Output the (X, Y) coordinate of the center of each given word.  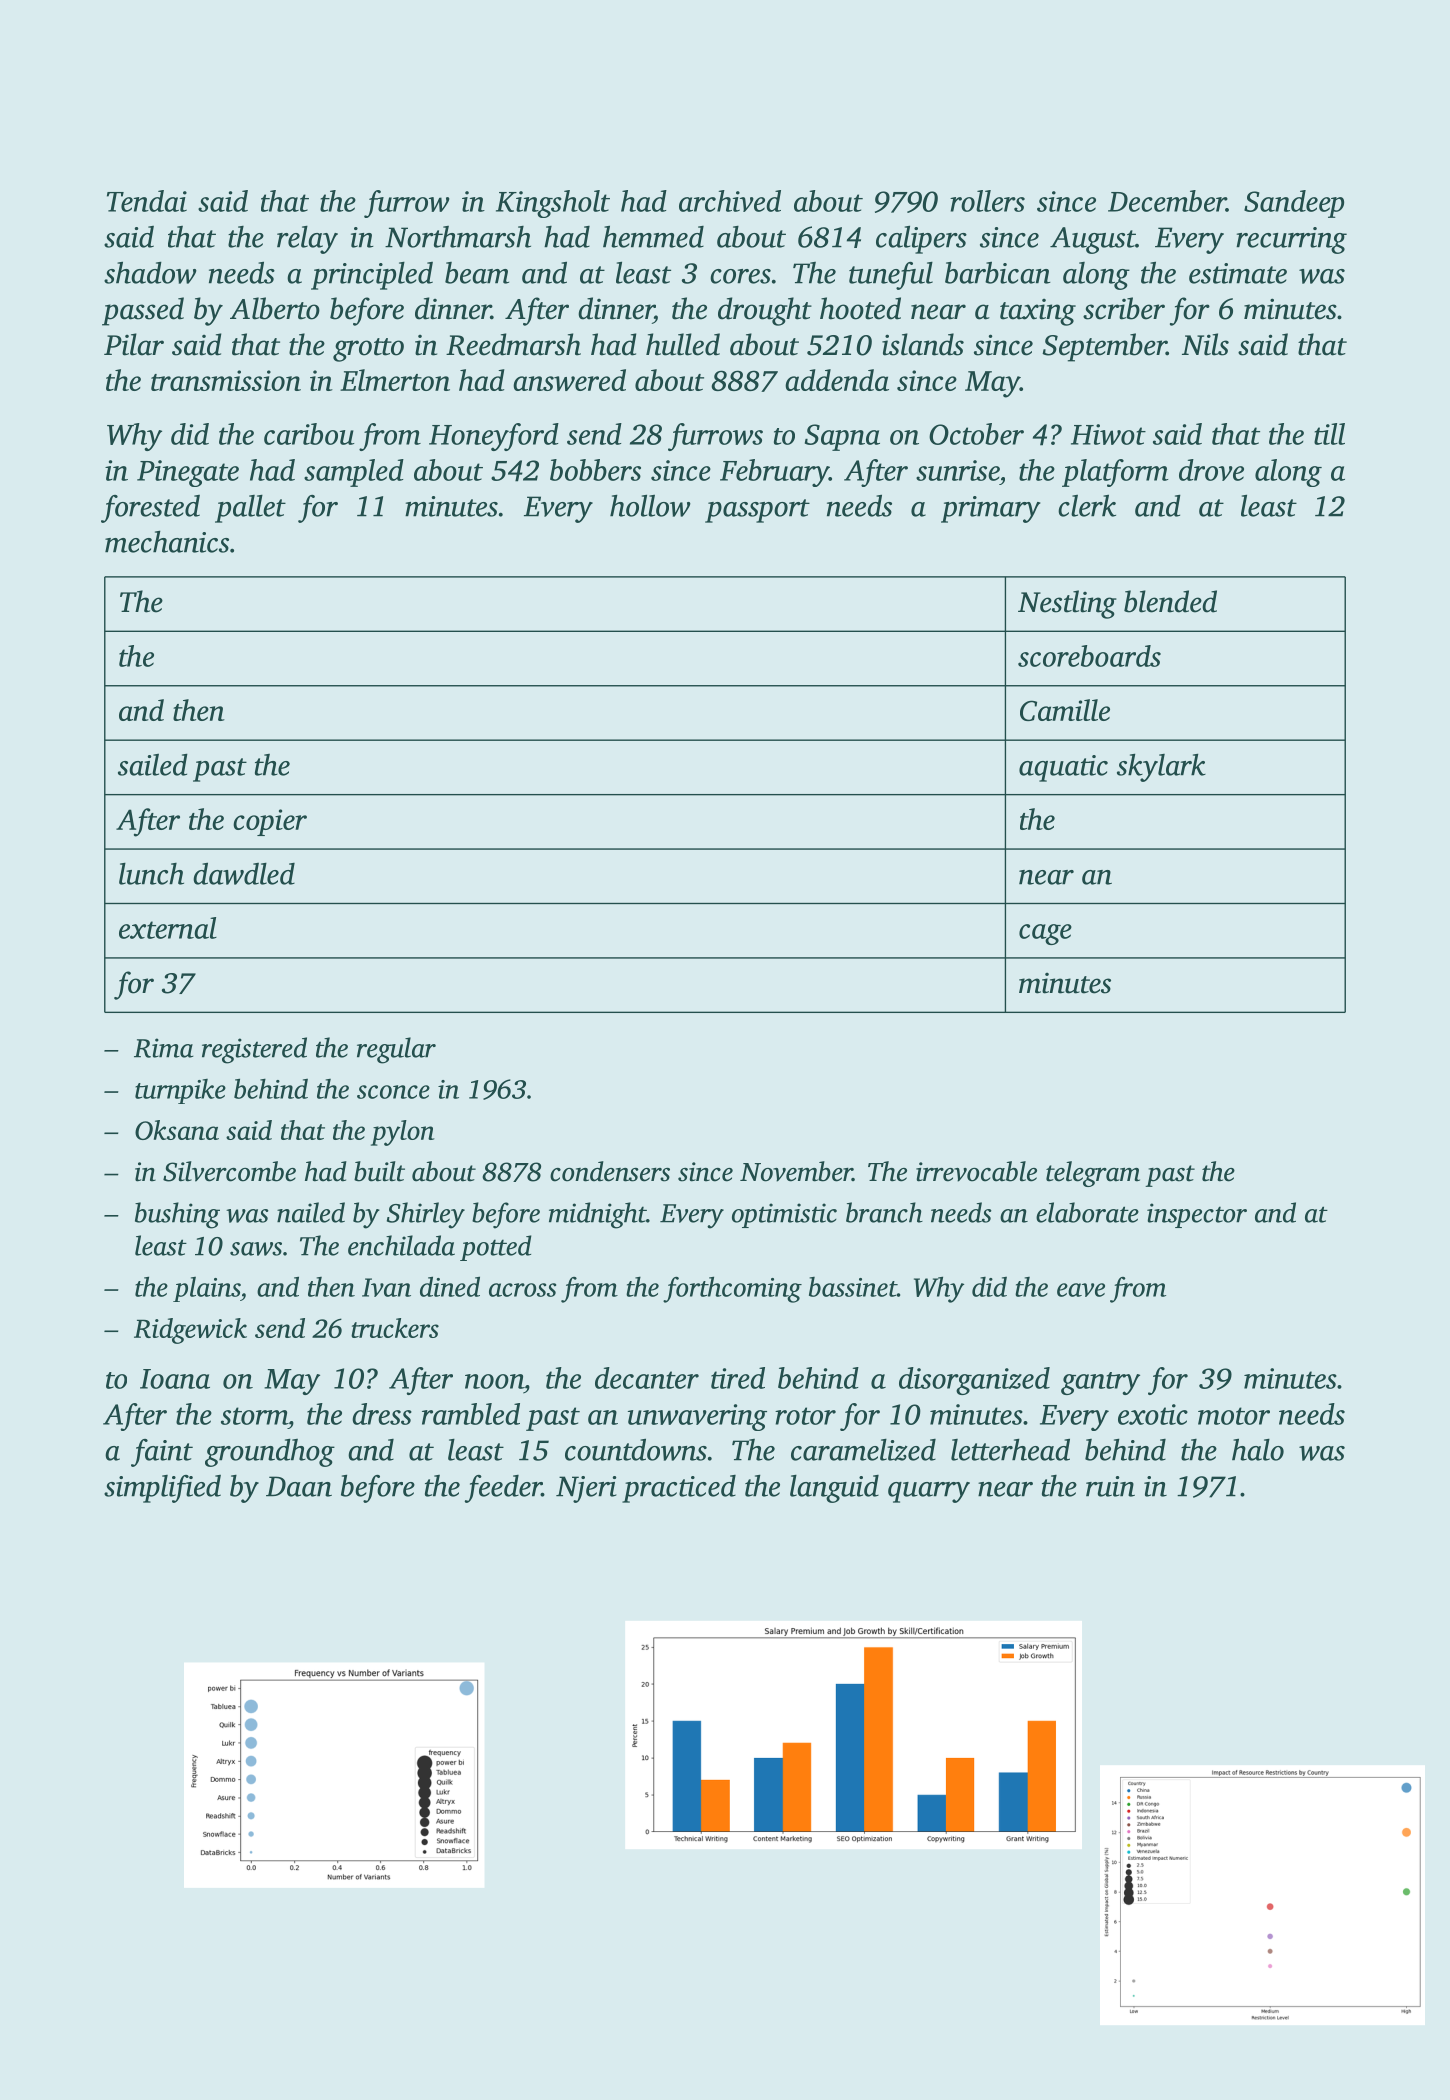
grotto (368, 350)
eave (1081, 1290)
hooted (860, 308)
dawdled (244, 873)
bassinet (853, 1287)
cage (1045, 934)
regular (396, 1050)
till (1329, 434)
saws (256, 1249)
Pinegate (188, 473)
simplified (162, 1489)
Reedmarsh (513, 344)
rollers (987, 201)
